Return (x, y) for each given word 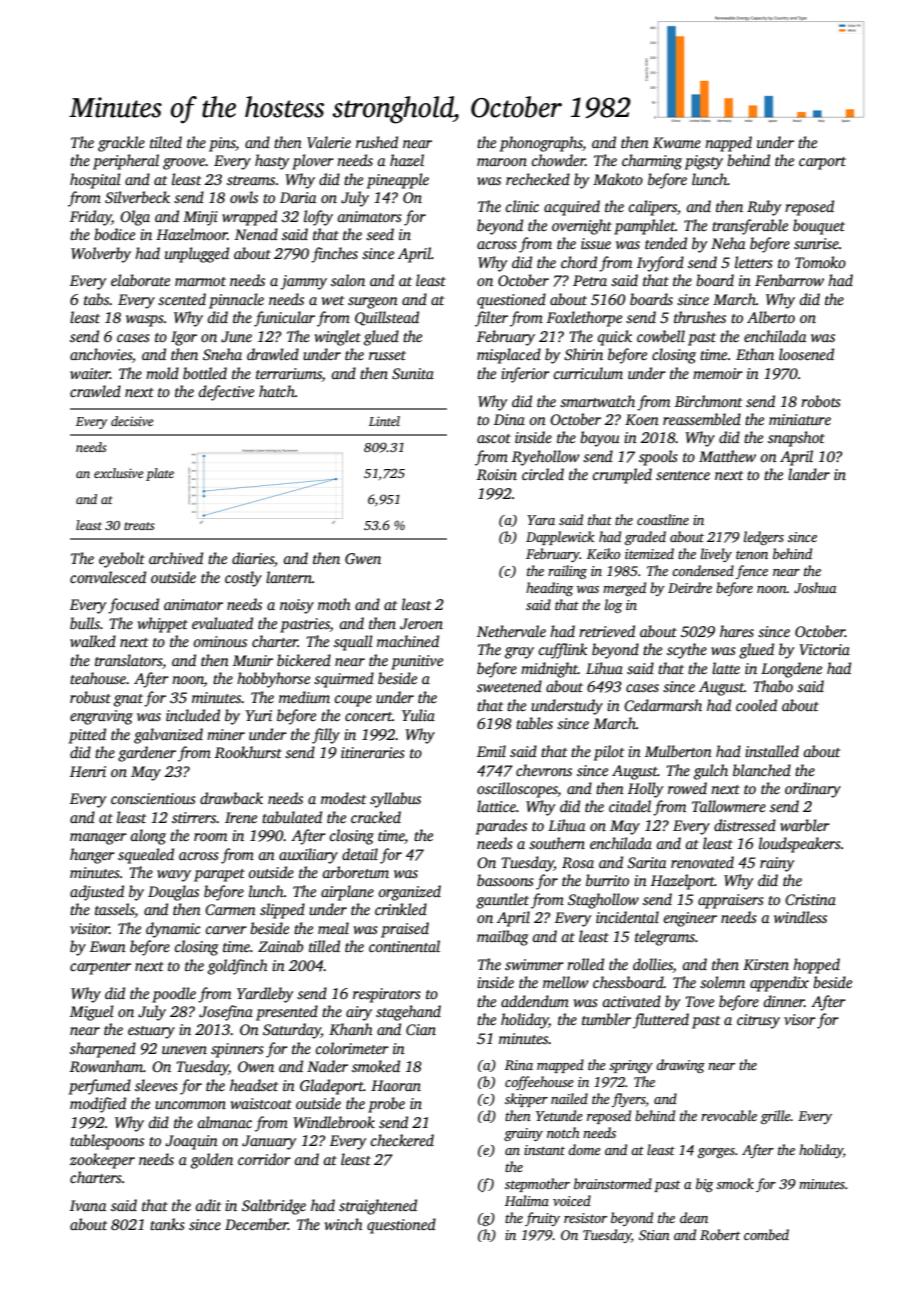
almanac (224, 1122)
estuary (151, 1032)
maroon (502, 162)
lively (716, 555)
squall (353, 643)
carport (822, 163)
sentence (683, 475)
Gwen (363, 559)
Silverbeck (137, 197)
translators (128, 660)
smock (735, 1183)
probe (386, 1105)
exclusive (119, 473)
